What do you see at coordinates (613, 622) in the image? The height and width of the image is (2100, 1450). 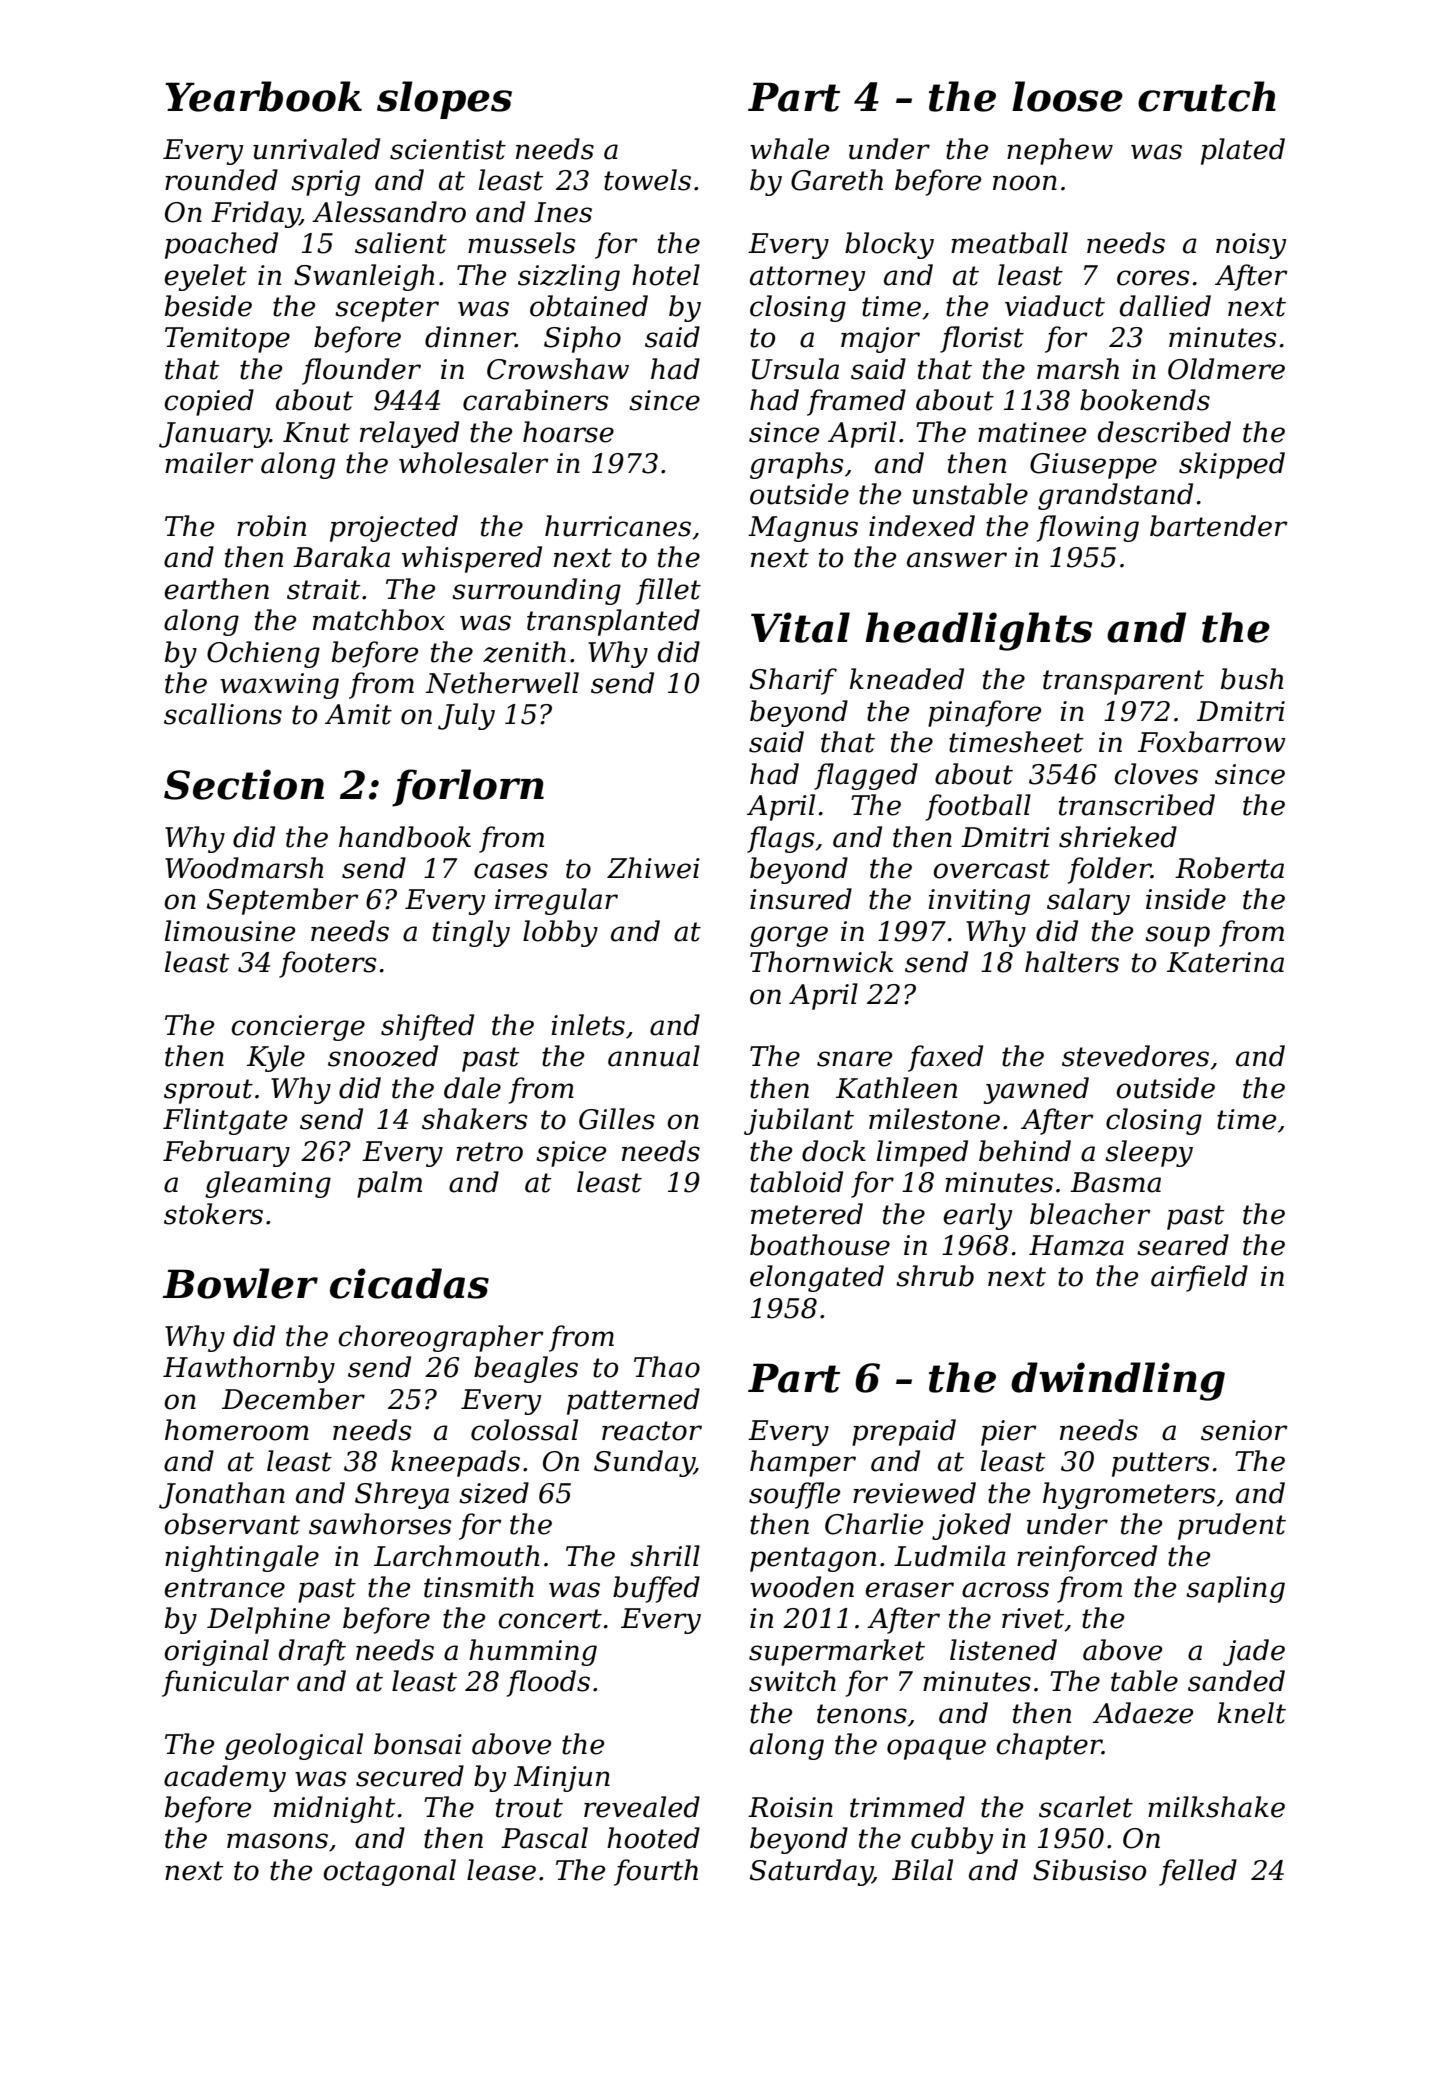 I see `transplanted` at bounding box center [613, 622].
